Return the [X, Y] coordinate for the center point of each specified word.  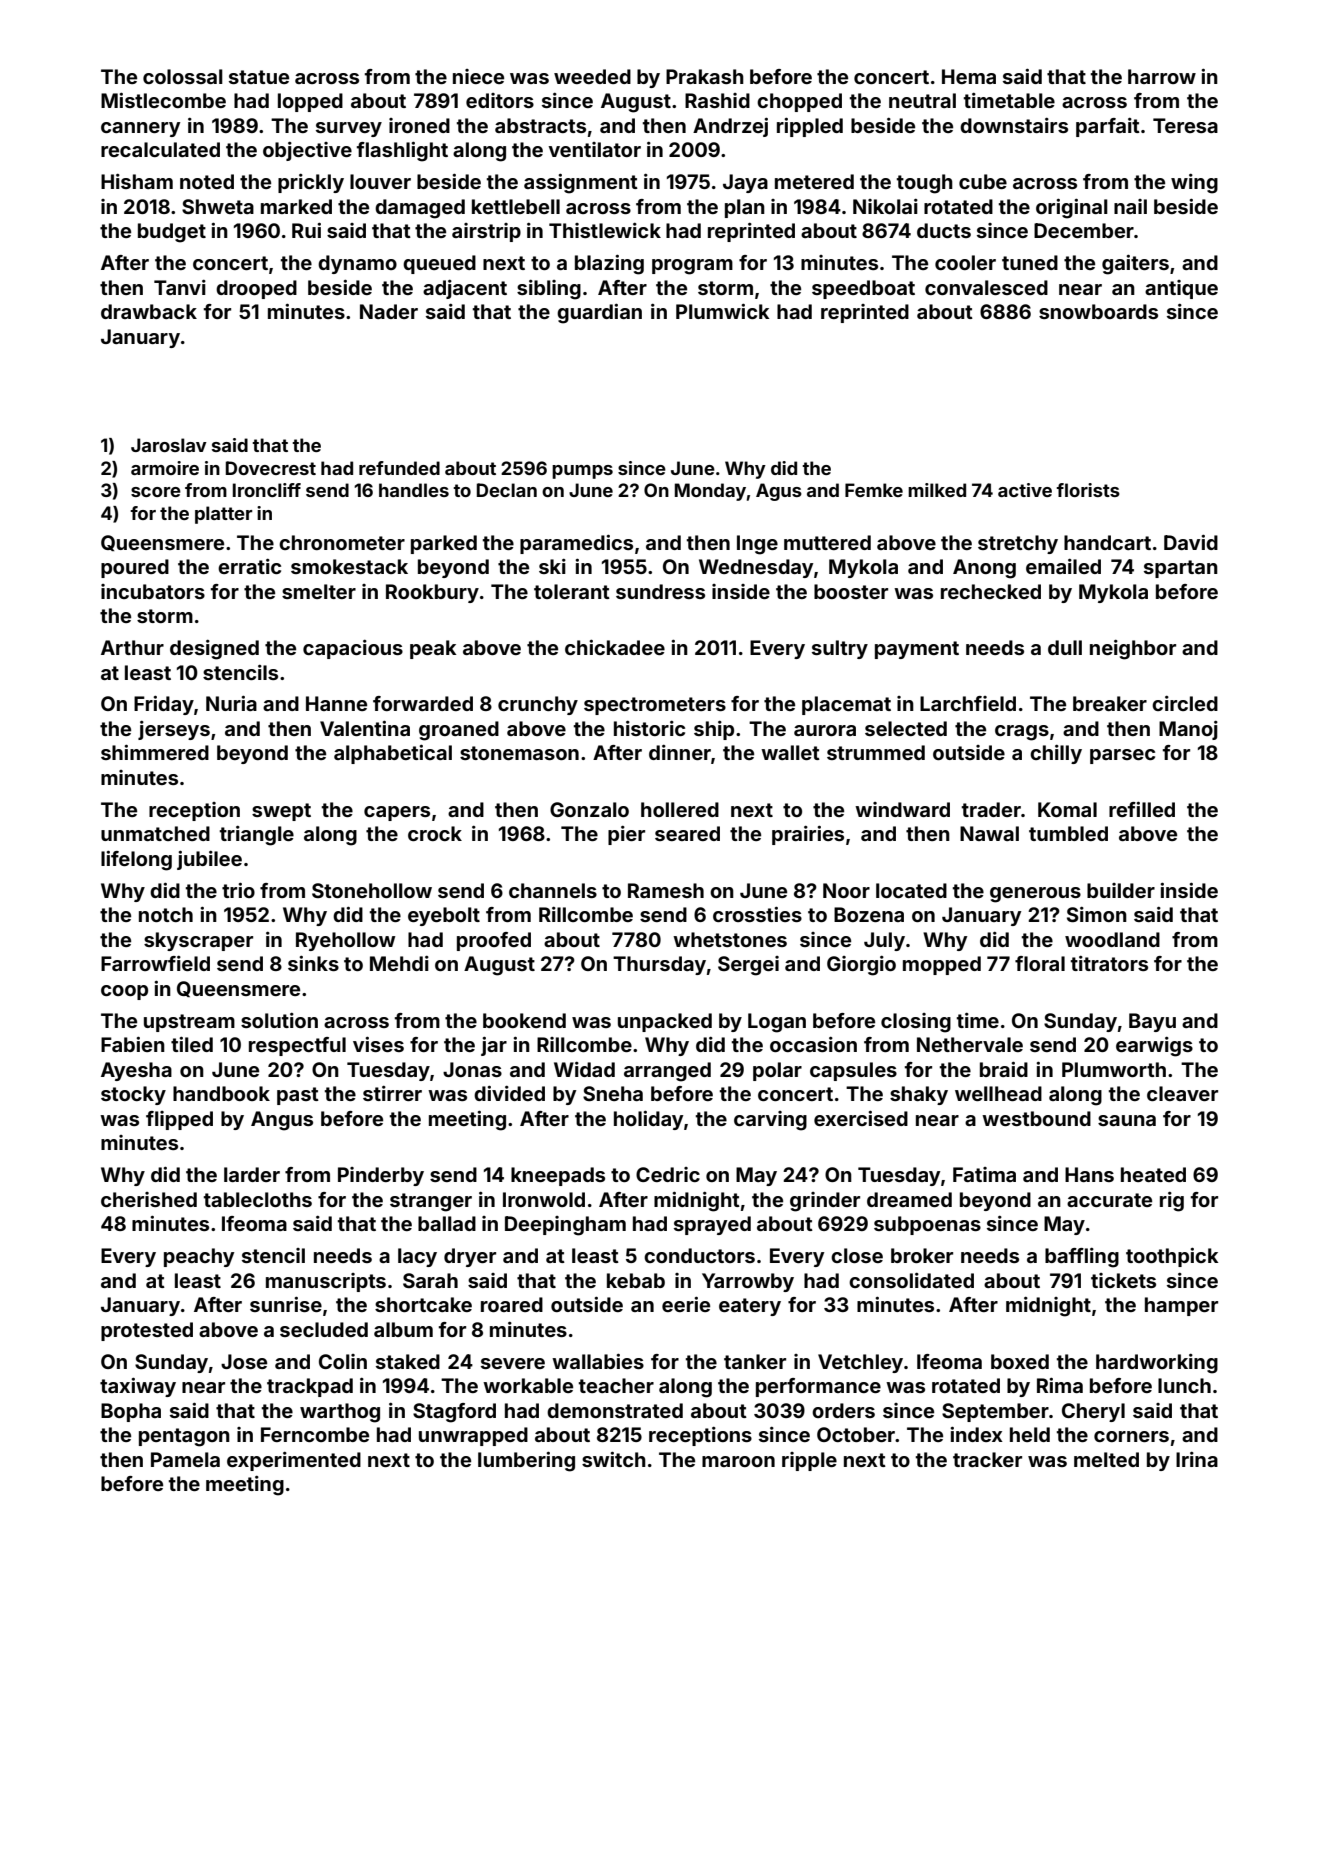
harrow [1162, 76]
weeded [592, 76]
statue [259, 77]
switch [614, 1459]
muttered [827, 542]
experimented [294, 1461]
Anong [984, 569]
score [156, 492]
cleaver [1182, 1093]
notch [166, 914]
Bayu [1152, 1022]
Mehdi [399, 963]
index [976, 1434]
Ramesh [666, 890]
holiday [648, 1120]
